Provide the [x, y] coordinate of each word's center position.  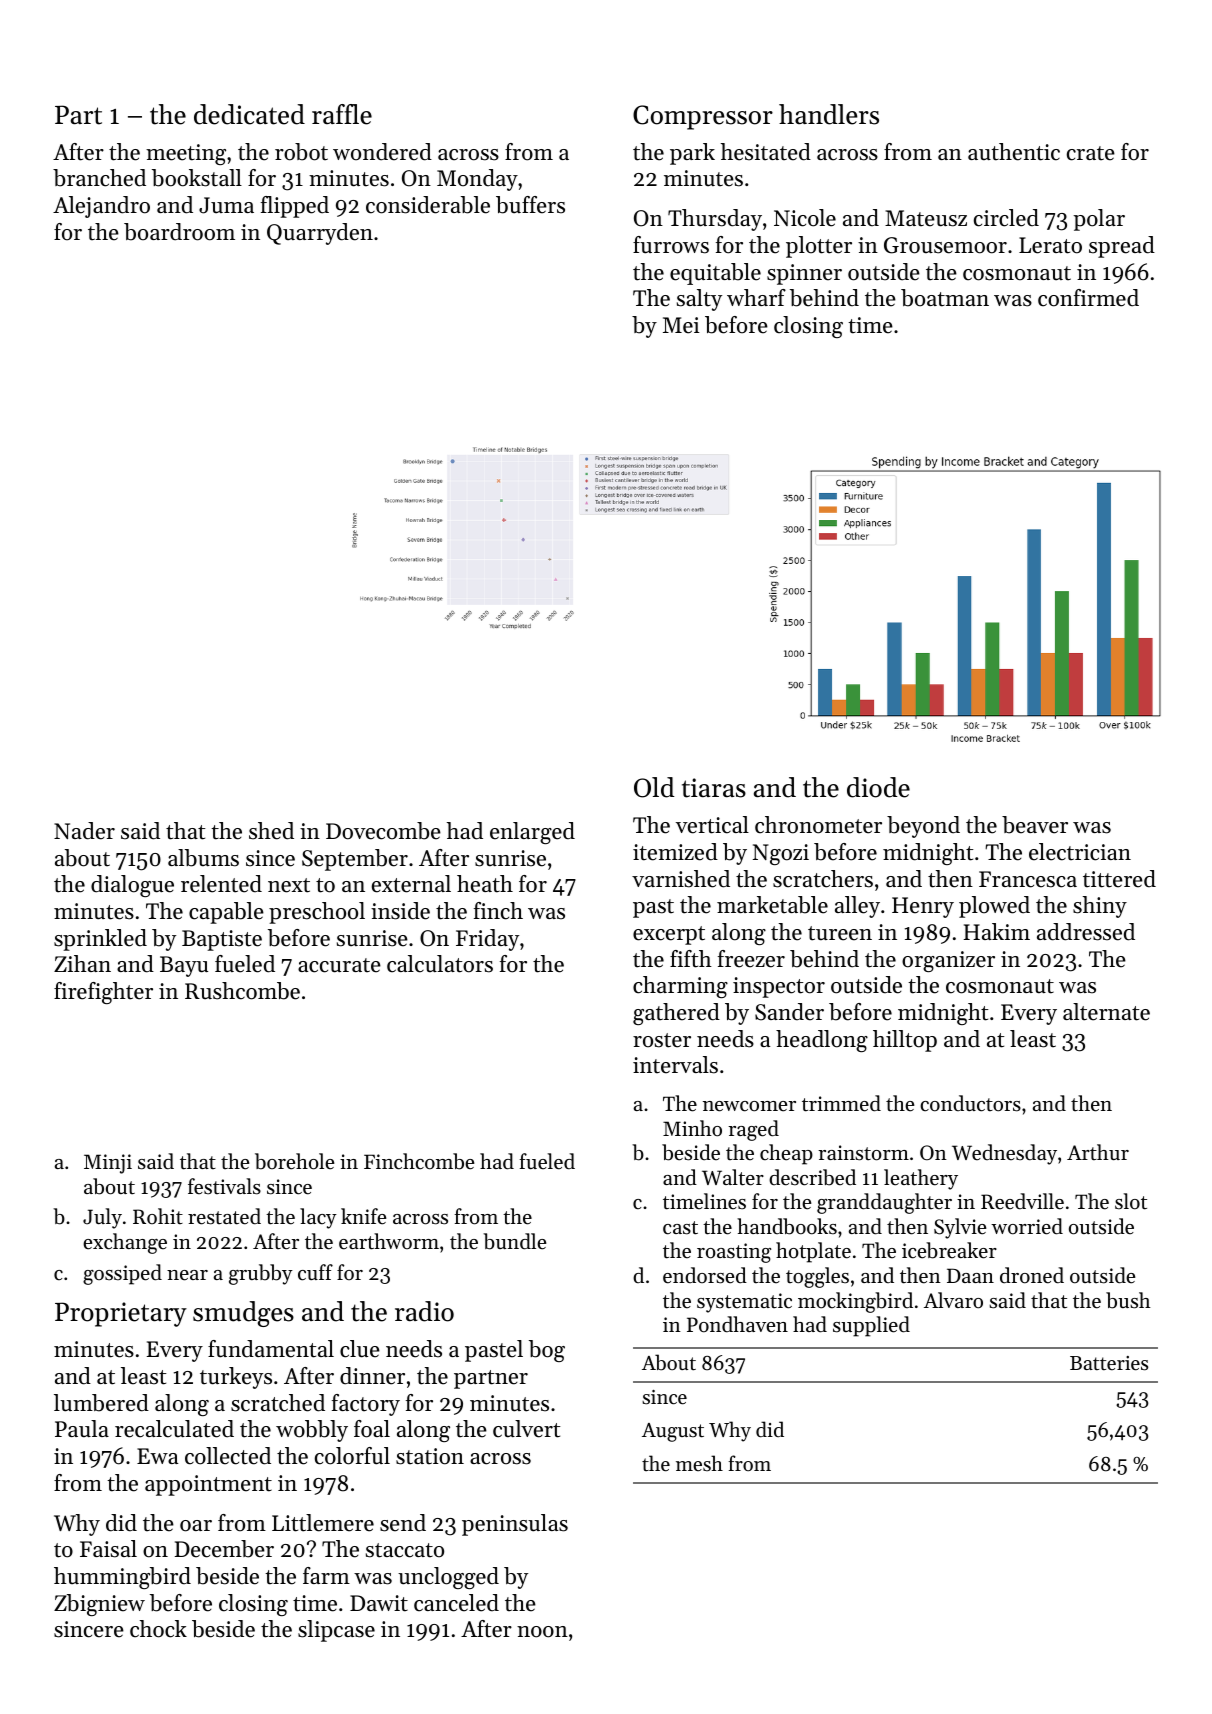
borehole [294, 1161]
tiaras [714, 788]
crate [1091, 153]
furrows [671, 245]
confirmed [1088, 298]
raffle [342, 114]
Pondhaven [737, 1324]
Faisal [108, 1549]
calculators [440, 964]
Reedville [1022, 1201]
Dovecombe [383, 831]
